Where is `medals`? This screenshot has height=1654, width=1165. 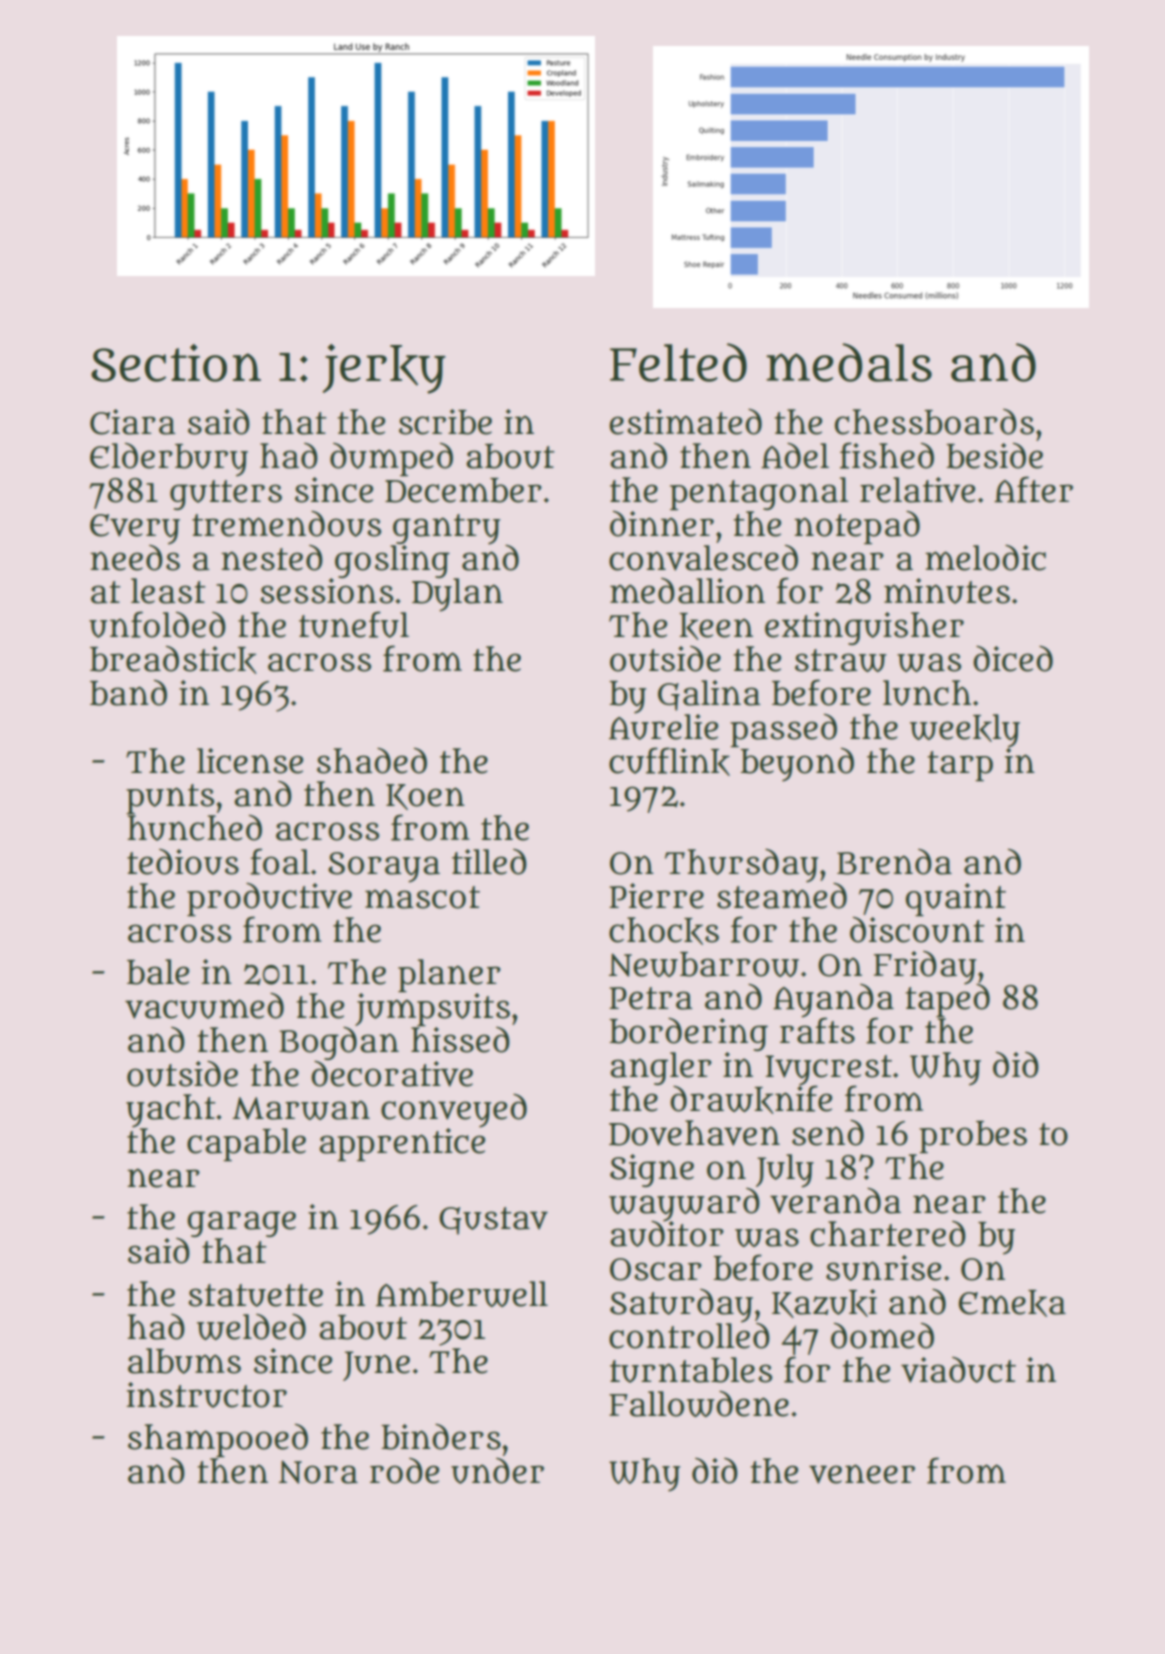 medals is located at coordinates (849, 362).
